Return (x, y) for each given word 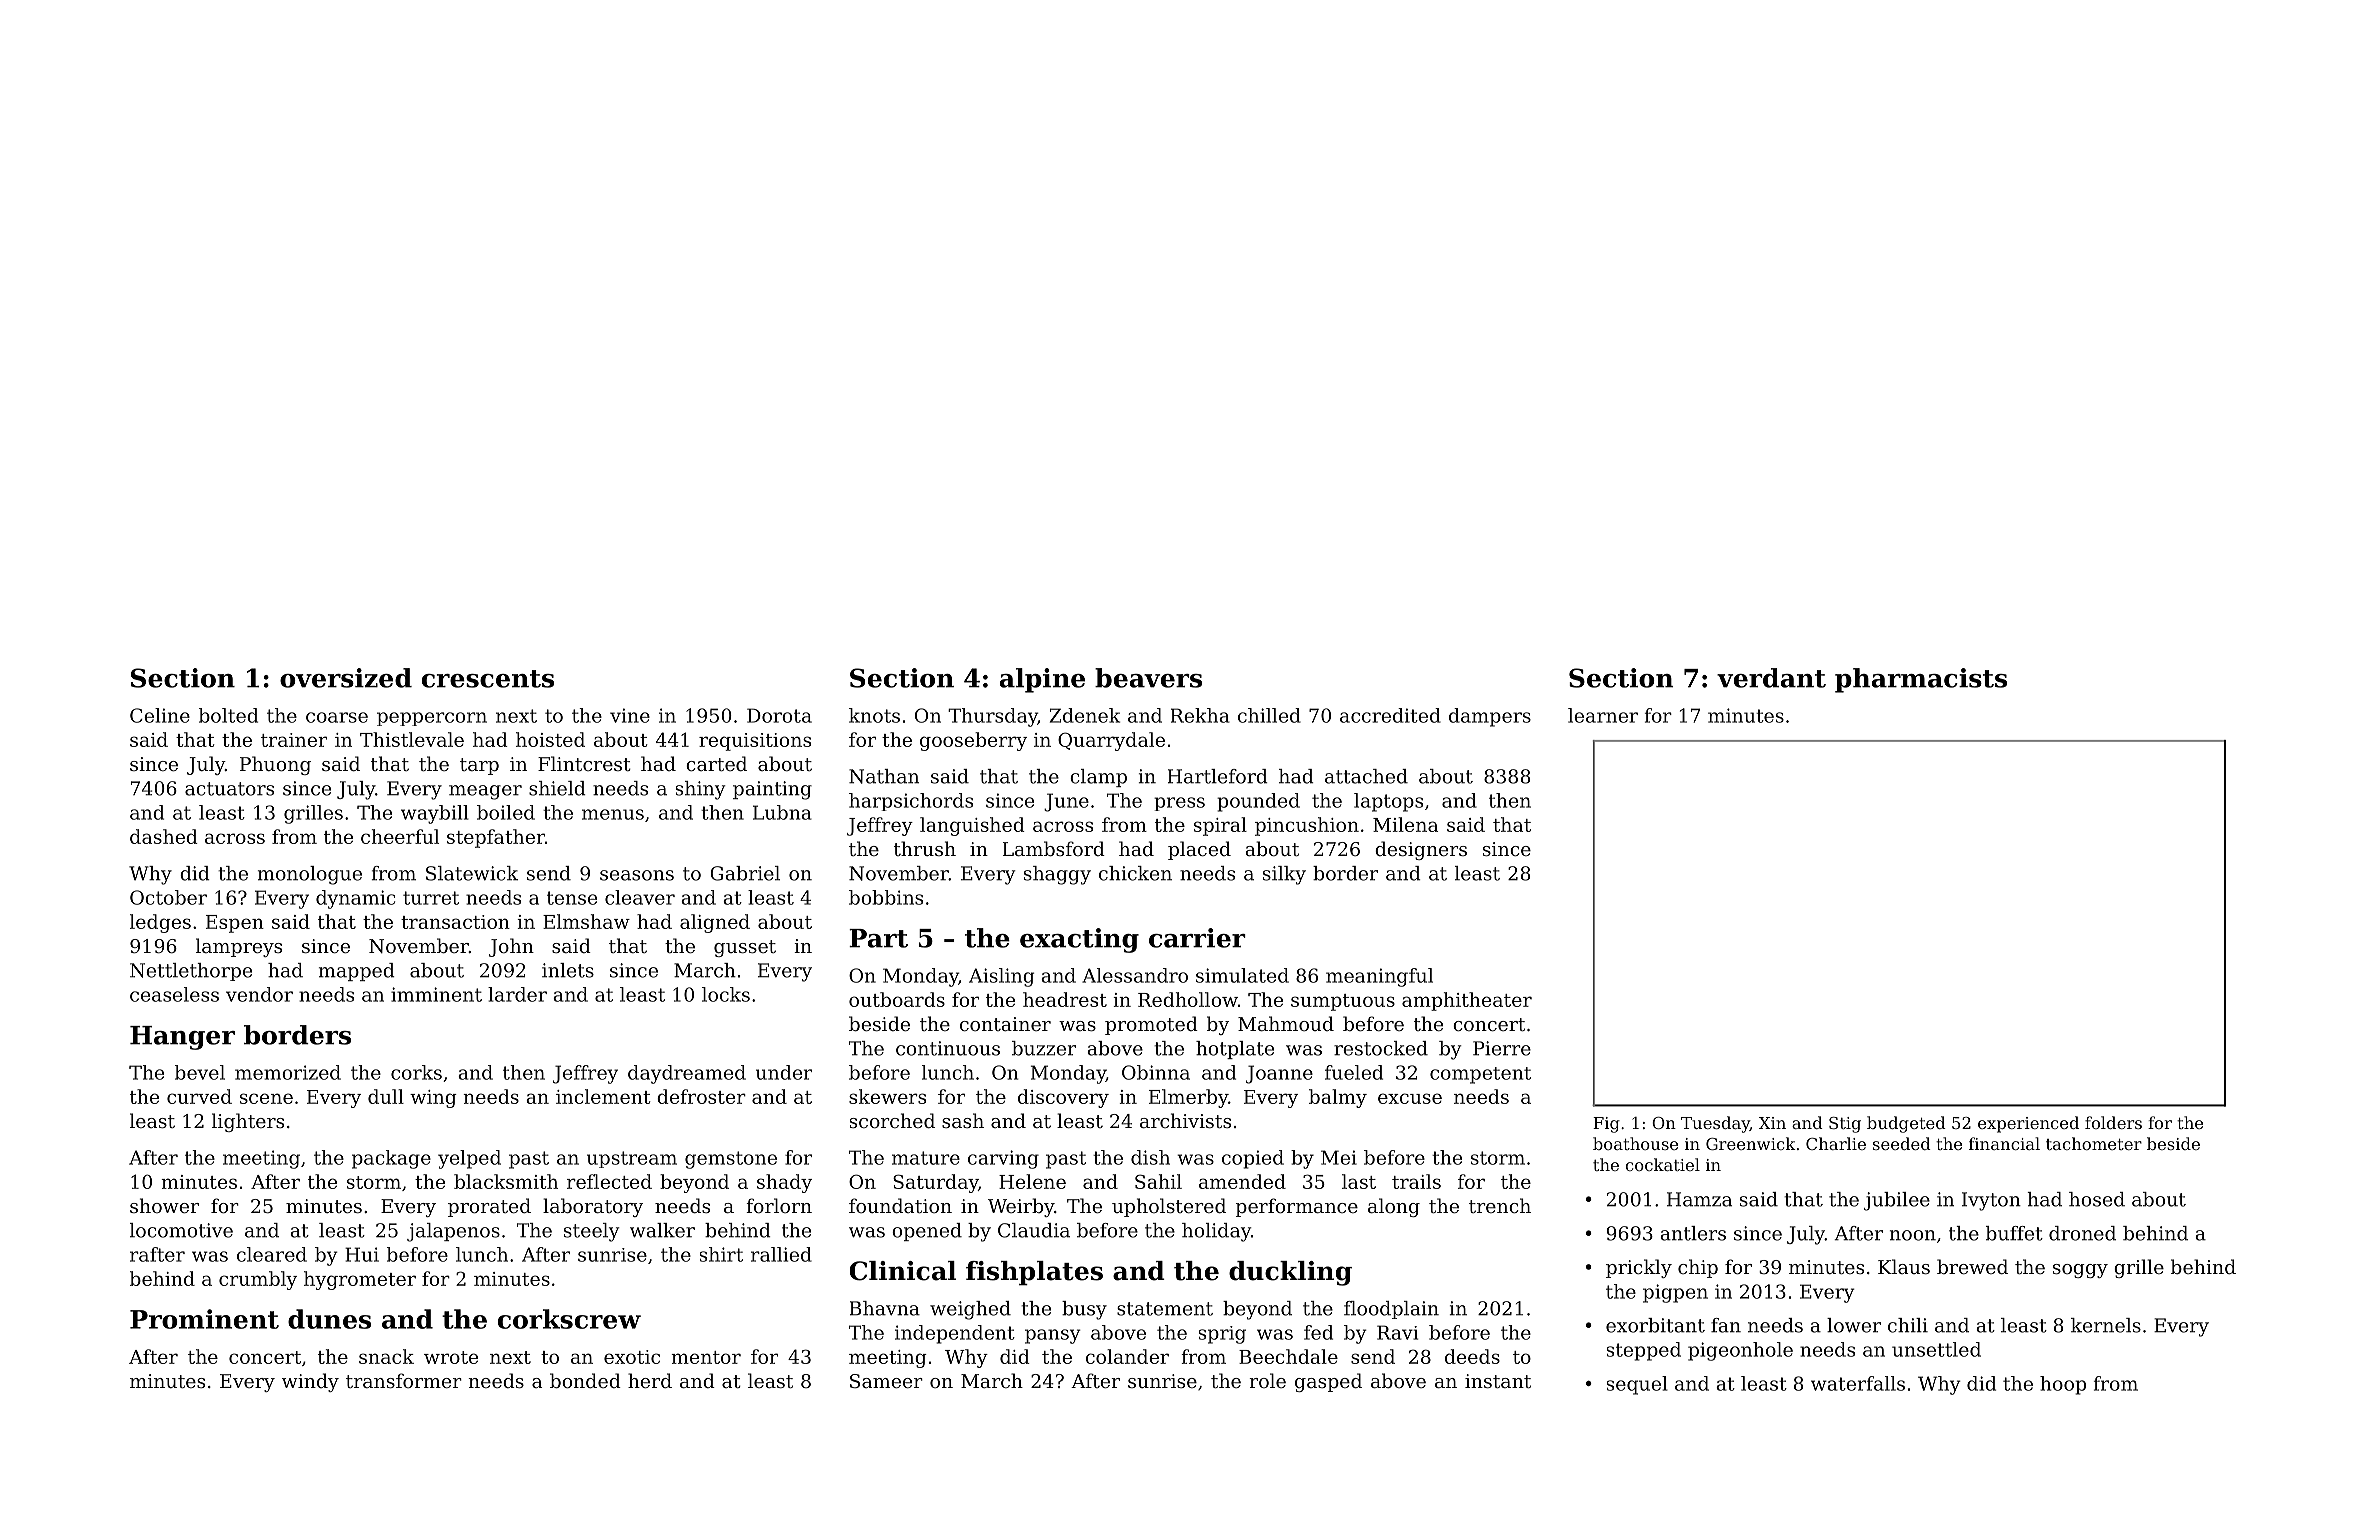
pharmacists (1921, 680)
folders (2113, 1122)
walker (662, 1230)
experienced (2028, 1124)
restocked (1381, 1048)
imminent (436, 994)
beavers (1148, 678)
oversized (346, 678)
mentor (706, 1357)
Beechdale (1288, 1356)
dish (1150, 1157)
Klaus (1904, 1266)
